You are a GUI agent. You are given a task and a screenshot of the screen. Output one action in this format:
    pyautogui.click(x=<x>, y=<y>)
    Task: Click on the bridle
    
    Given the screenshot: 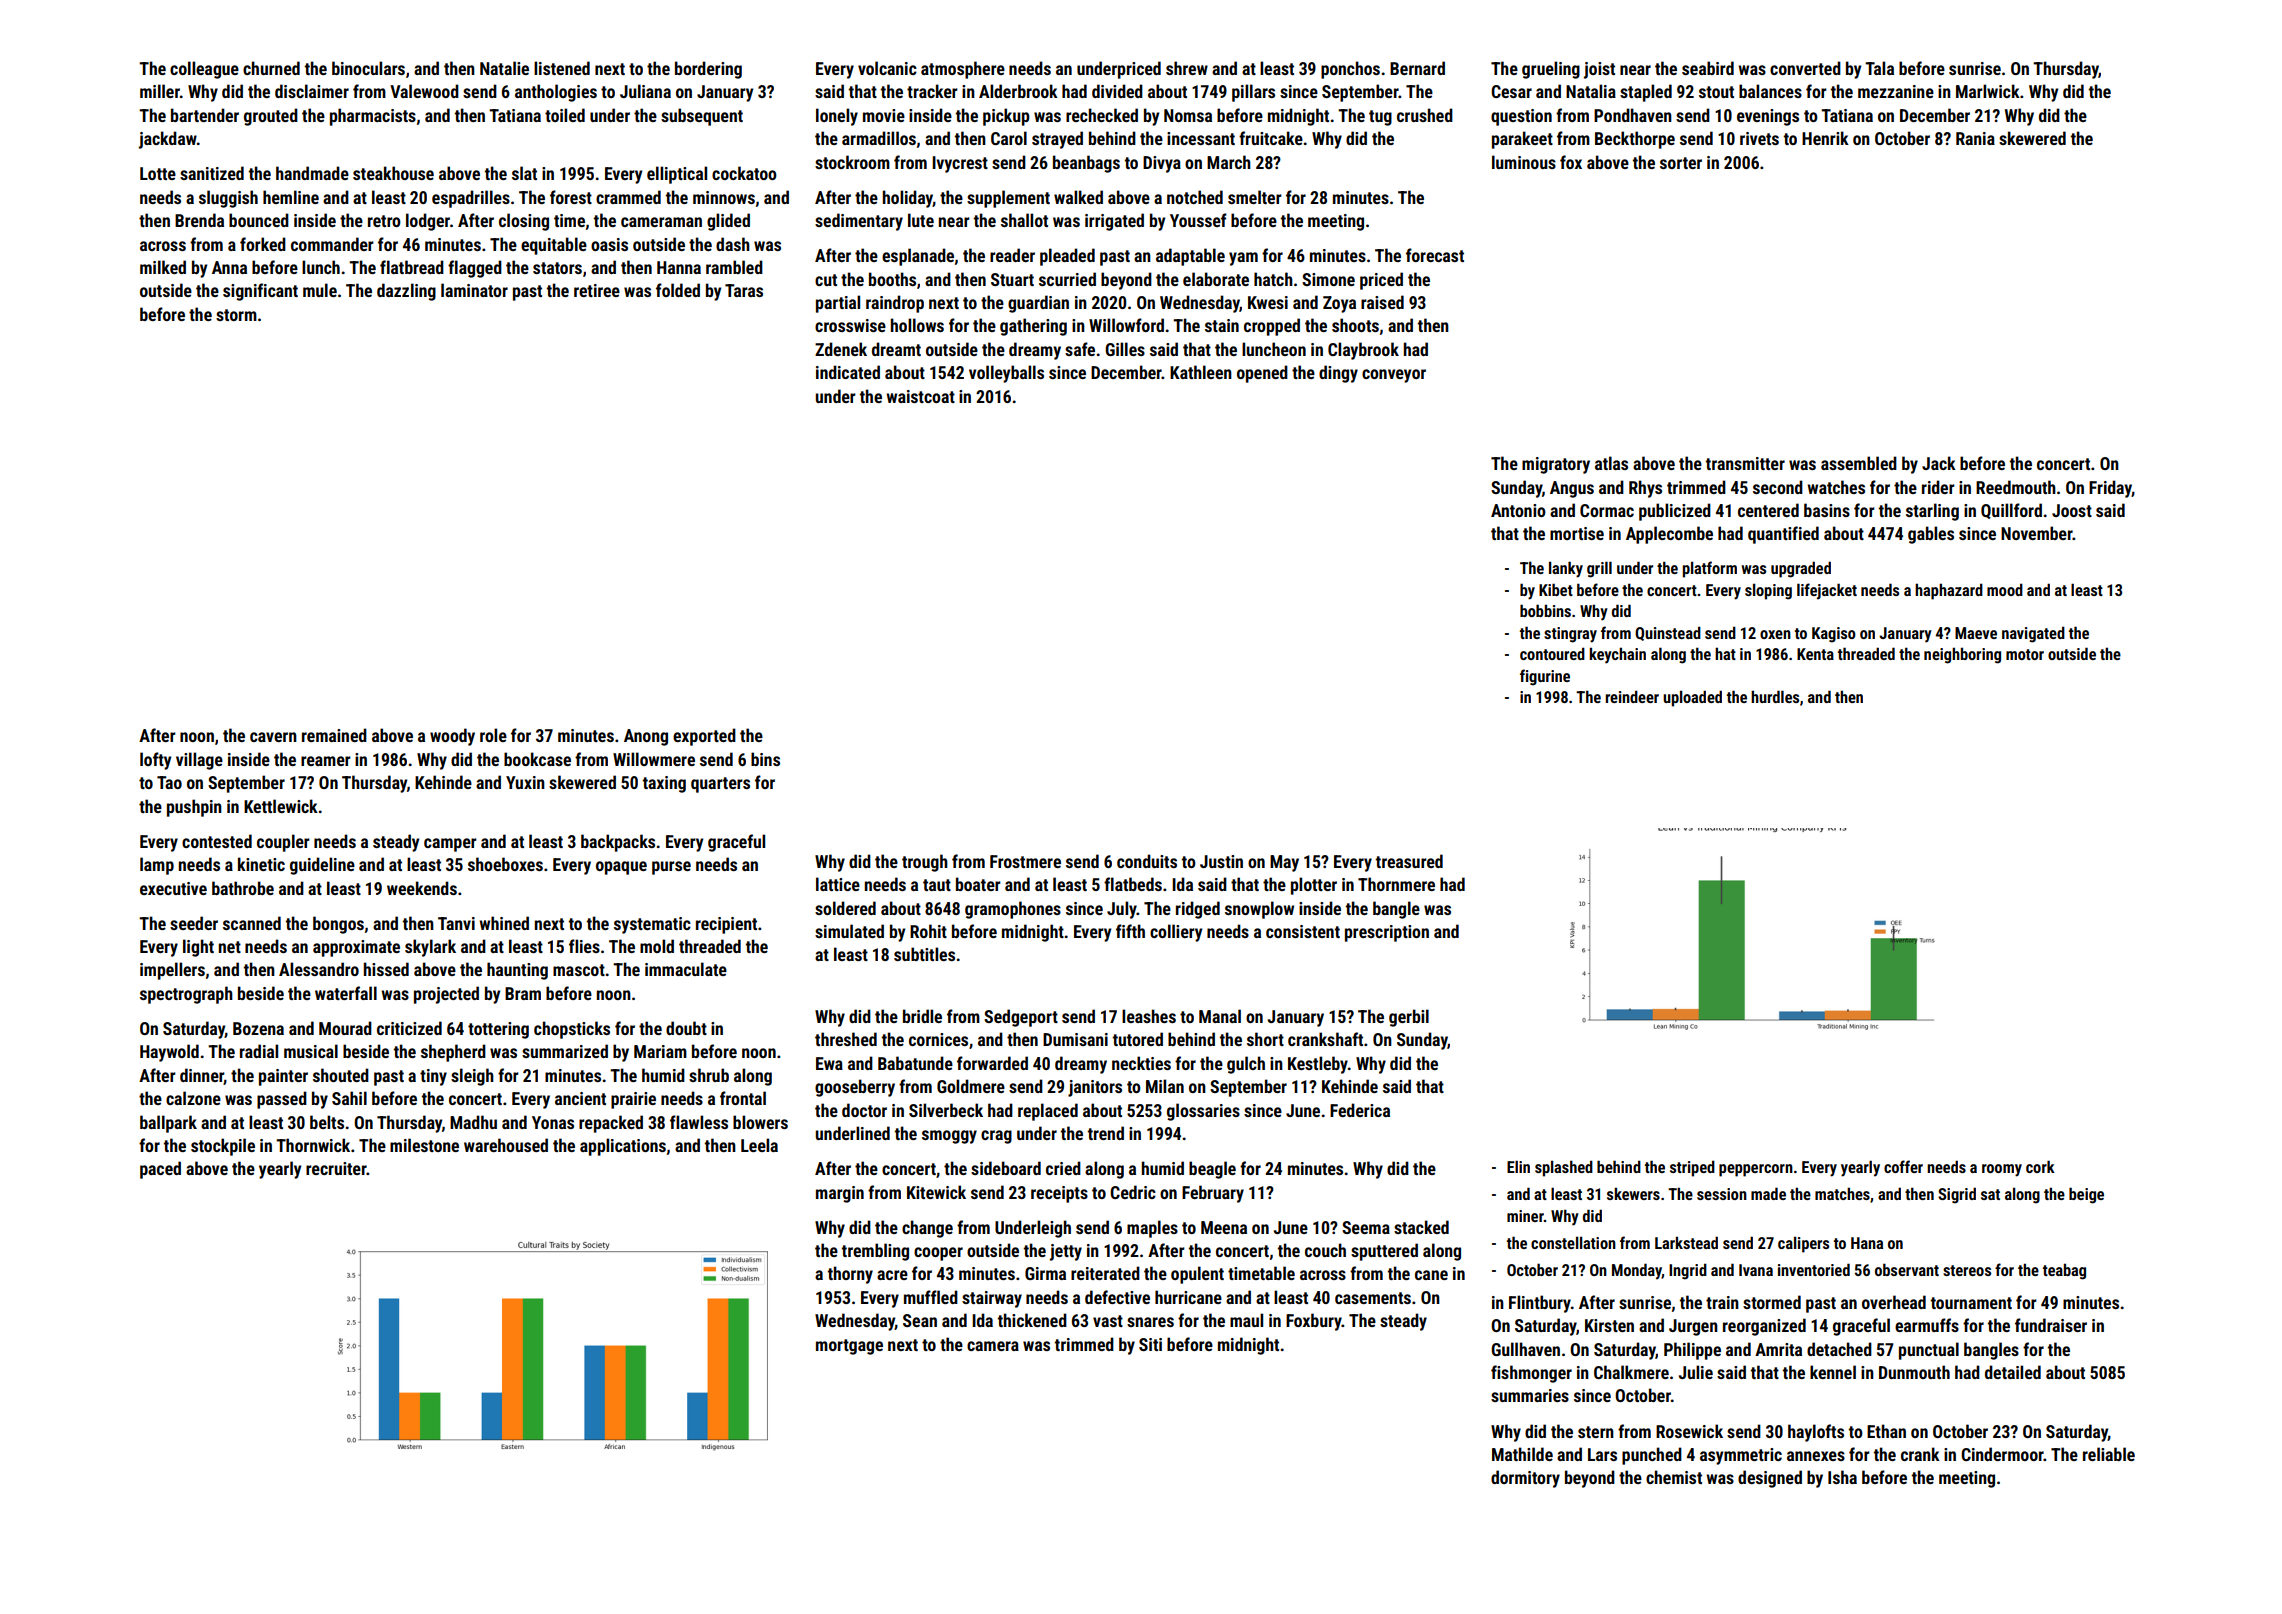 What is the action you would take?
    pyautogui.click(x=922, y=1016)
